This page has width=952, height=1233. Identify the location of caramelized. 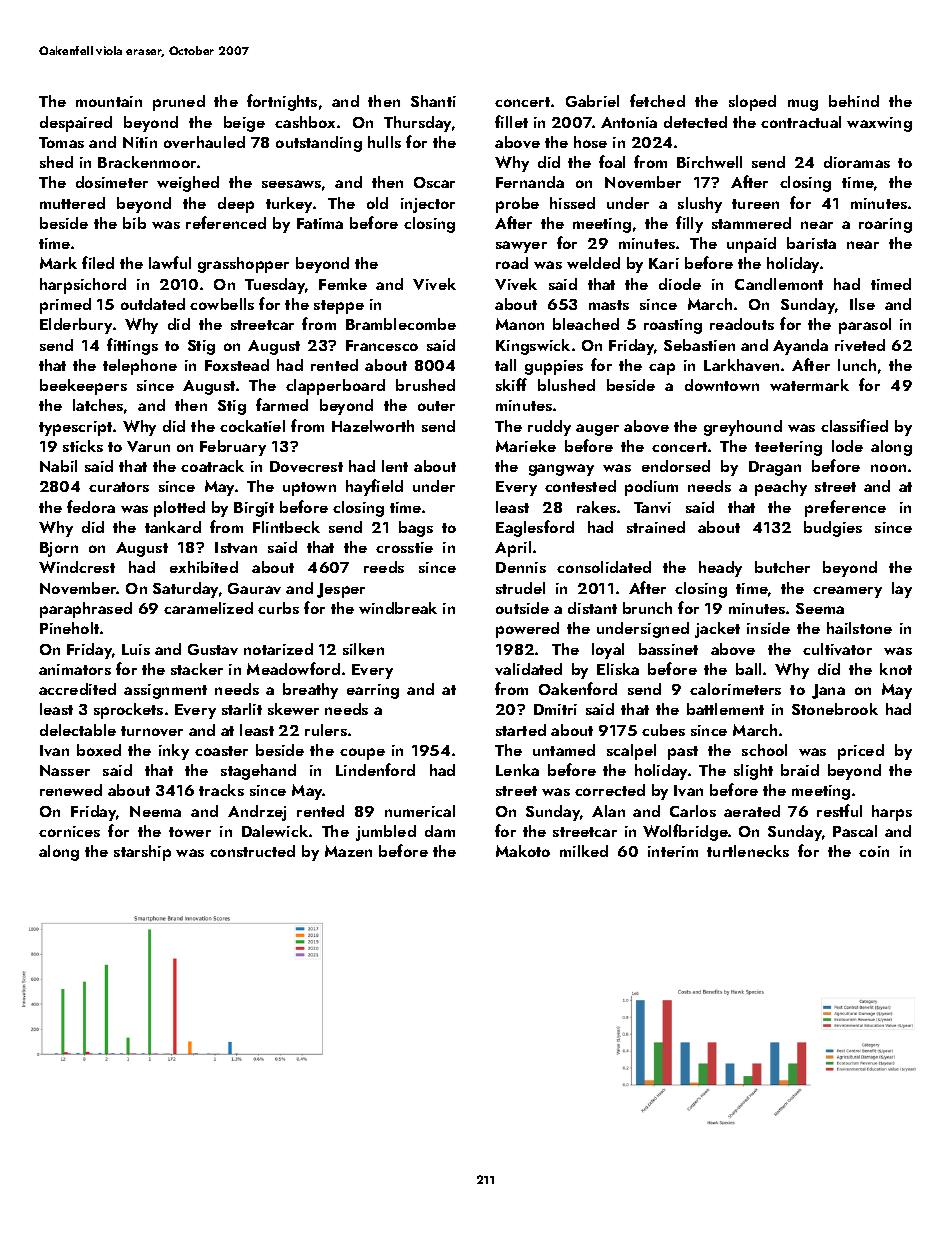
(208, 608).
